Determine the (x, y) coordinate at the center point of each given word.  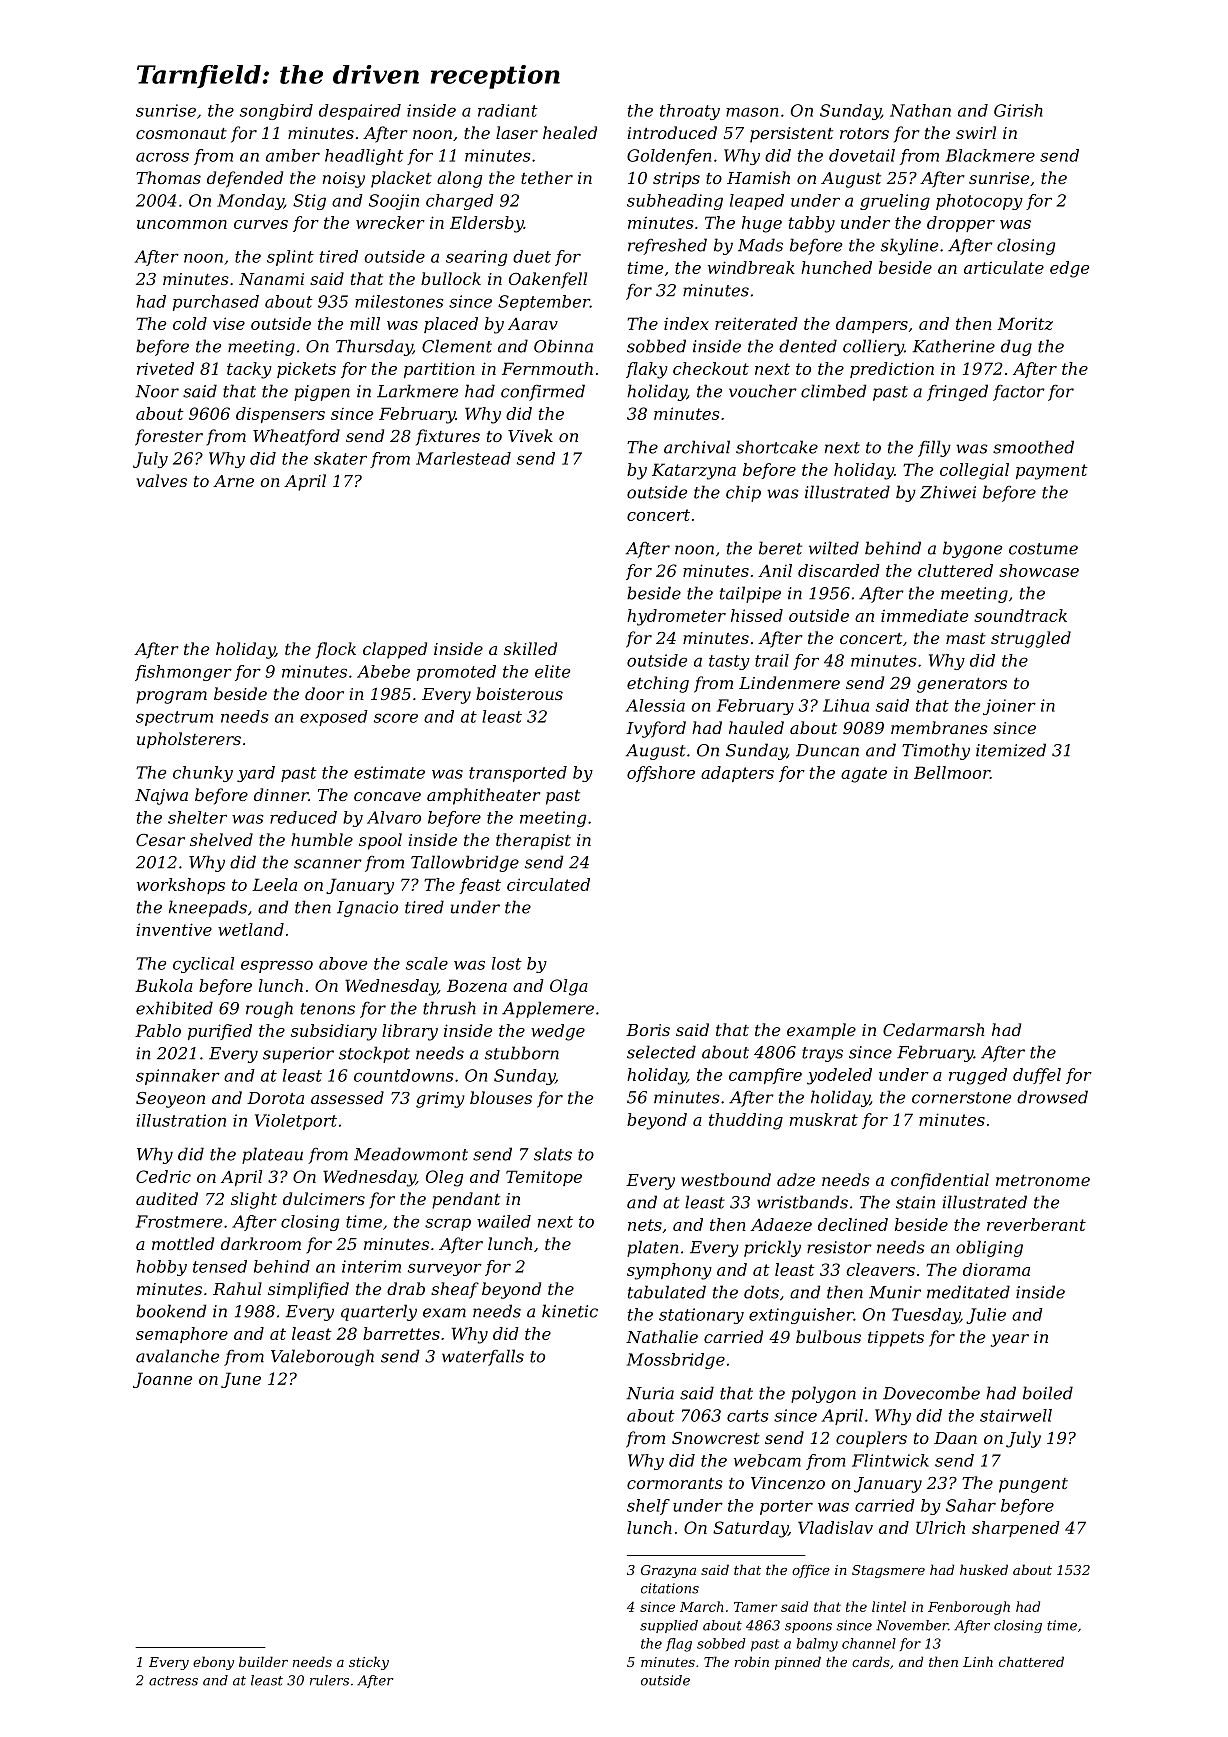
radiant (507, 110)
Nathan (920, 110)
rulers (329, 1680)
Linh (978, 1661)
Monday (250, 202)
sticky (369, 1663)
